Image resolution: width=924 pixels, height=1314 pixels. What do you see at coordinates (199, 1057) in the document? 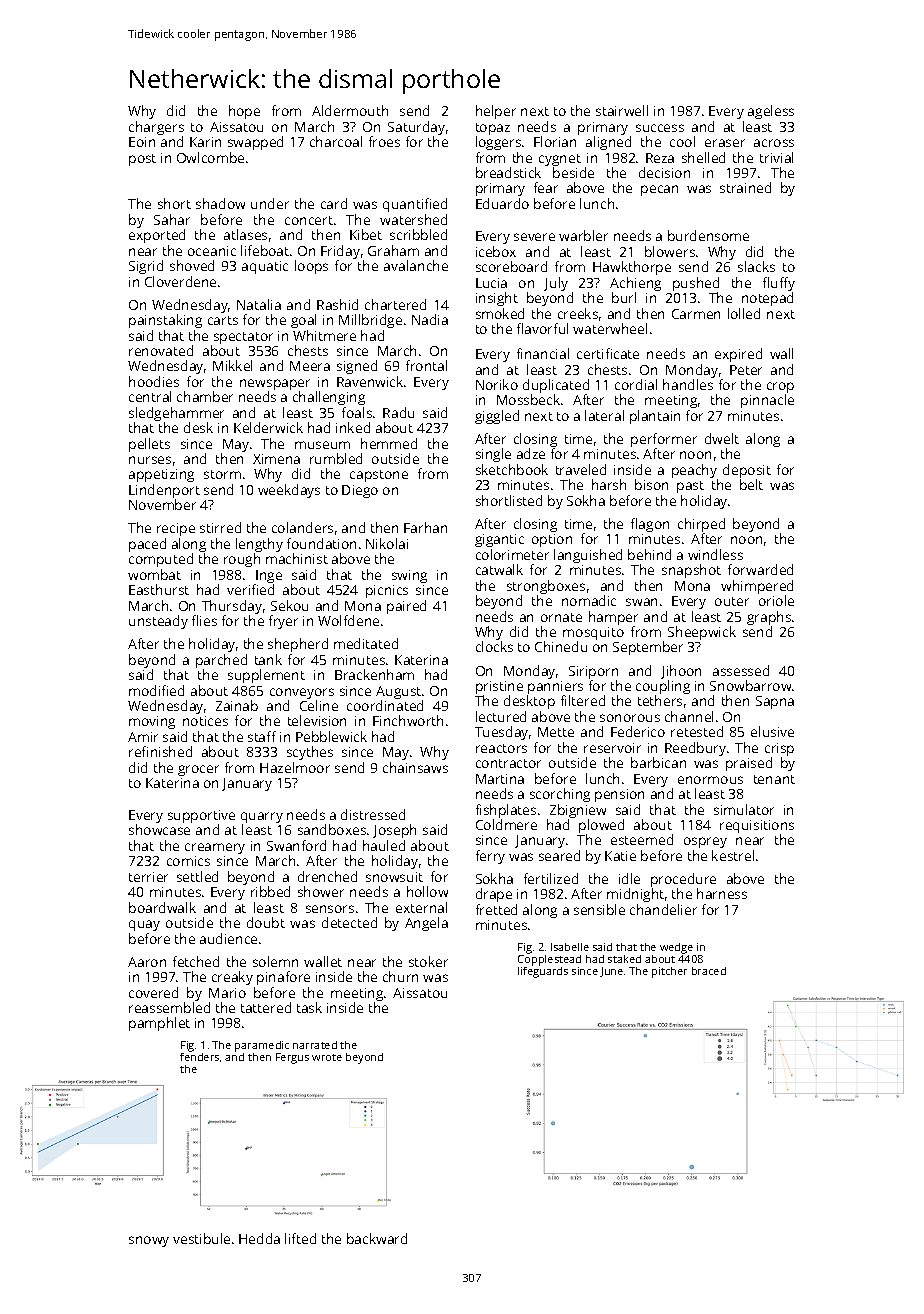
I see `fenders` at bounding box center [199, 1057].
